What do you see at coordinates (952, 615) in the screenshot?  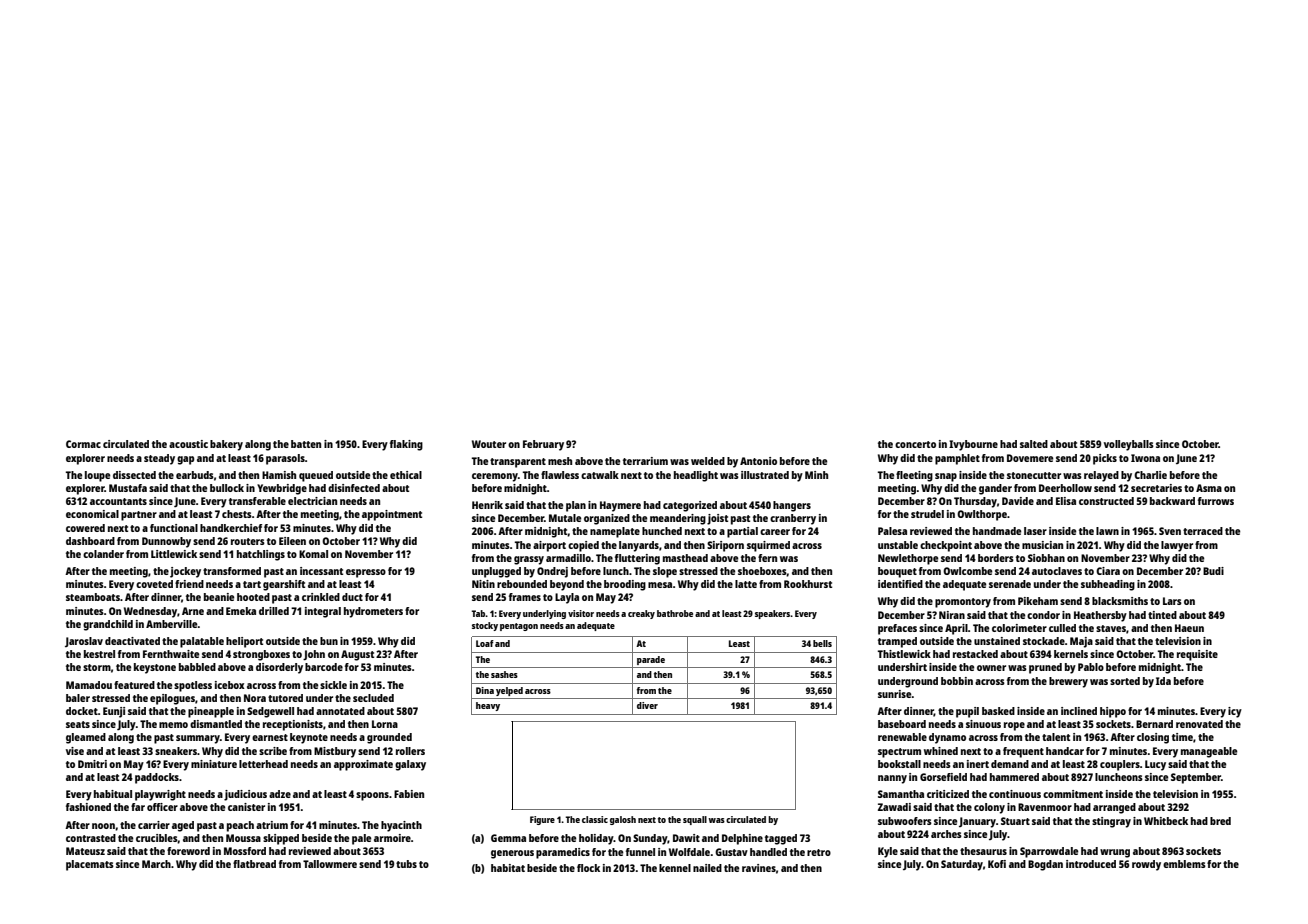 I see `Niran` at bounding box center [952, 615].
